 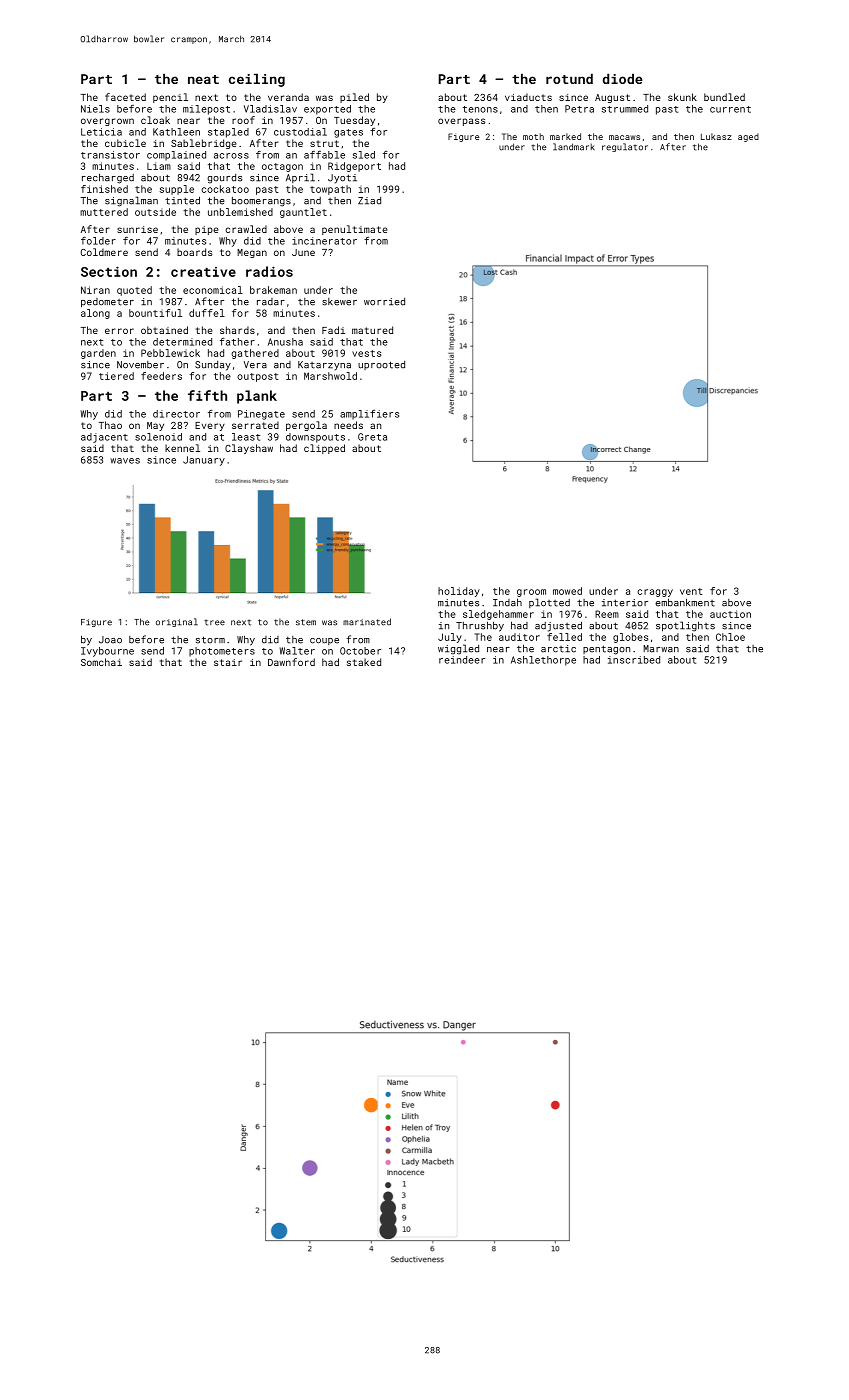 What do you see at coordinates (691, 591) in the page?
I see `vent` at bounding box center [691, 591].
